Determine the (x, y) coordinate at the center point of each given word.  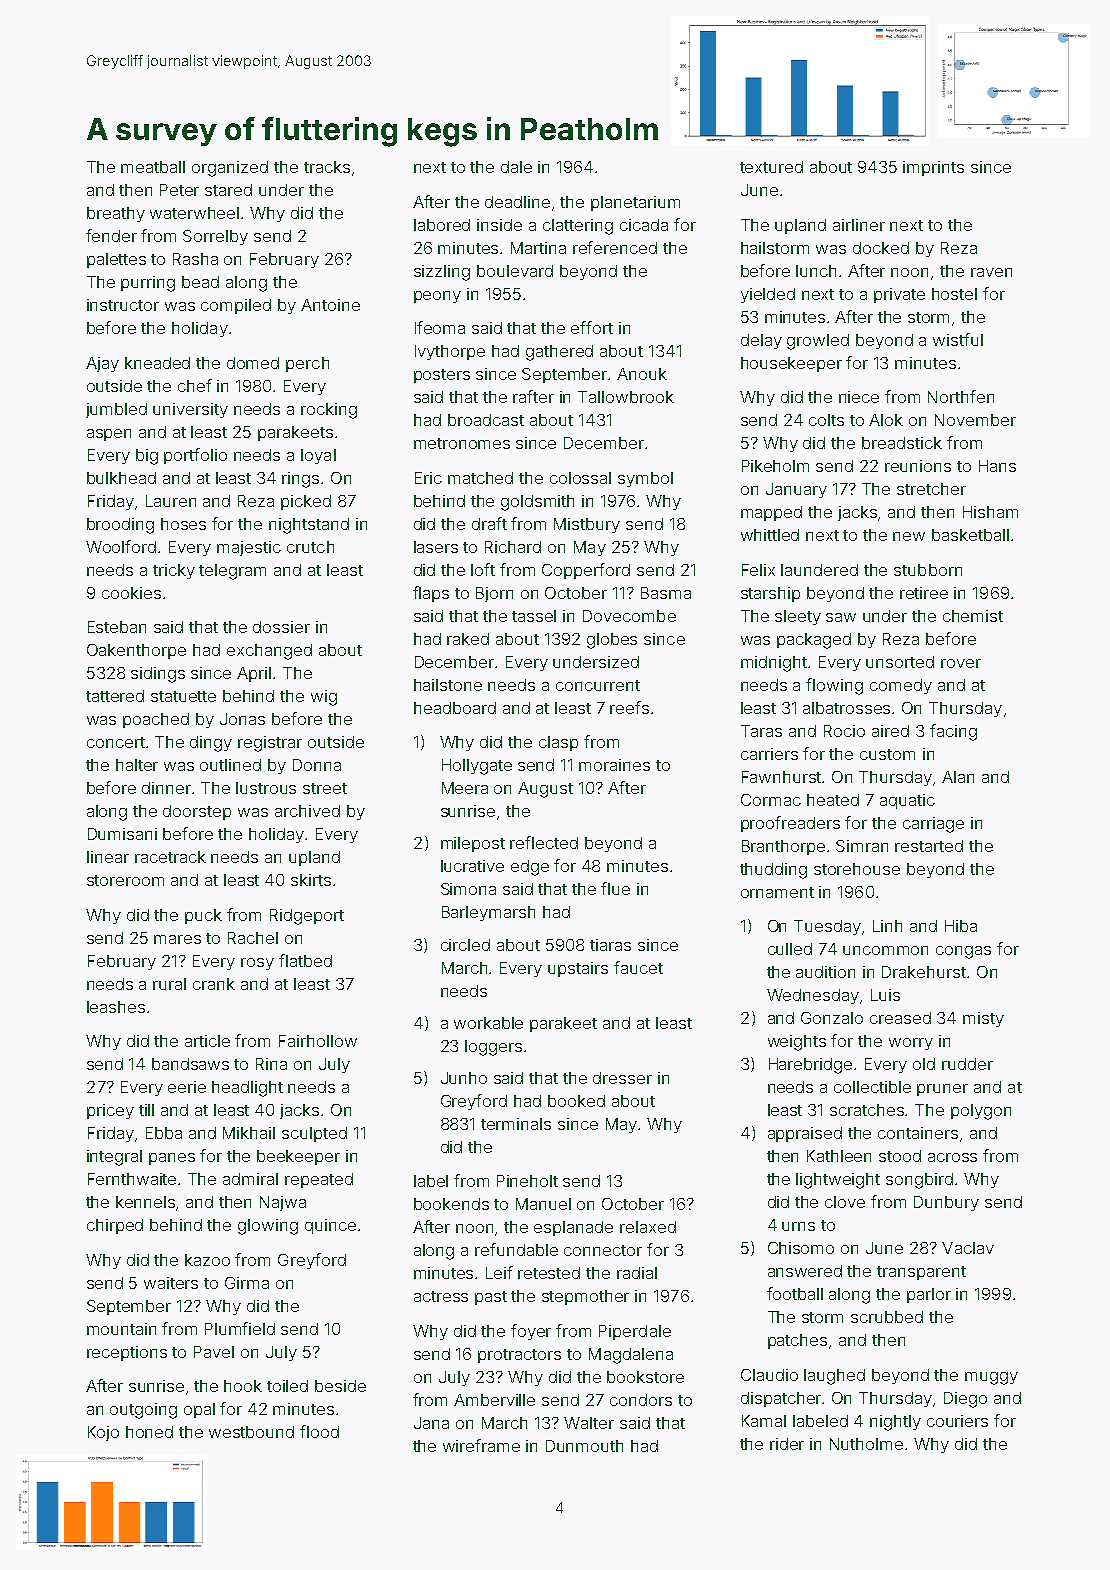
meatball (153, 167)
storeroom (125, 880)
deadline (517, 202)
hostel (954, 294)
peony (437, 297)
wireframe (481, 1445)
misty (983, 1019)
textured (771, 167)
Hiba (961, 926)
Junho (464, 1078)
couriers (957, 1421)
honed (149, 1432)
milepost (473, 844)
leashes (116, 1007)
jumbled (116, 410)
